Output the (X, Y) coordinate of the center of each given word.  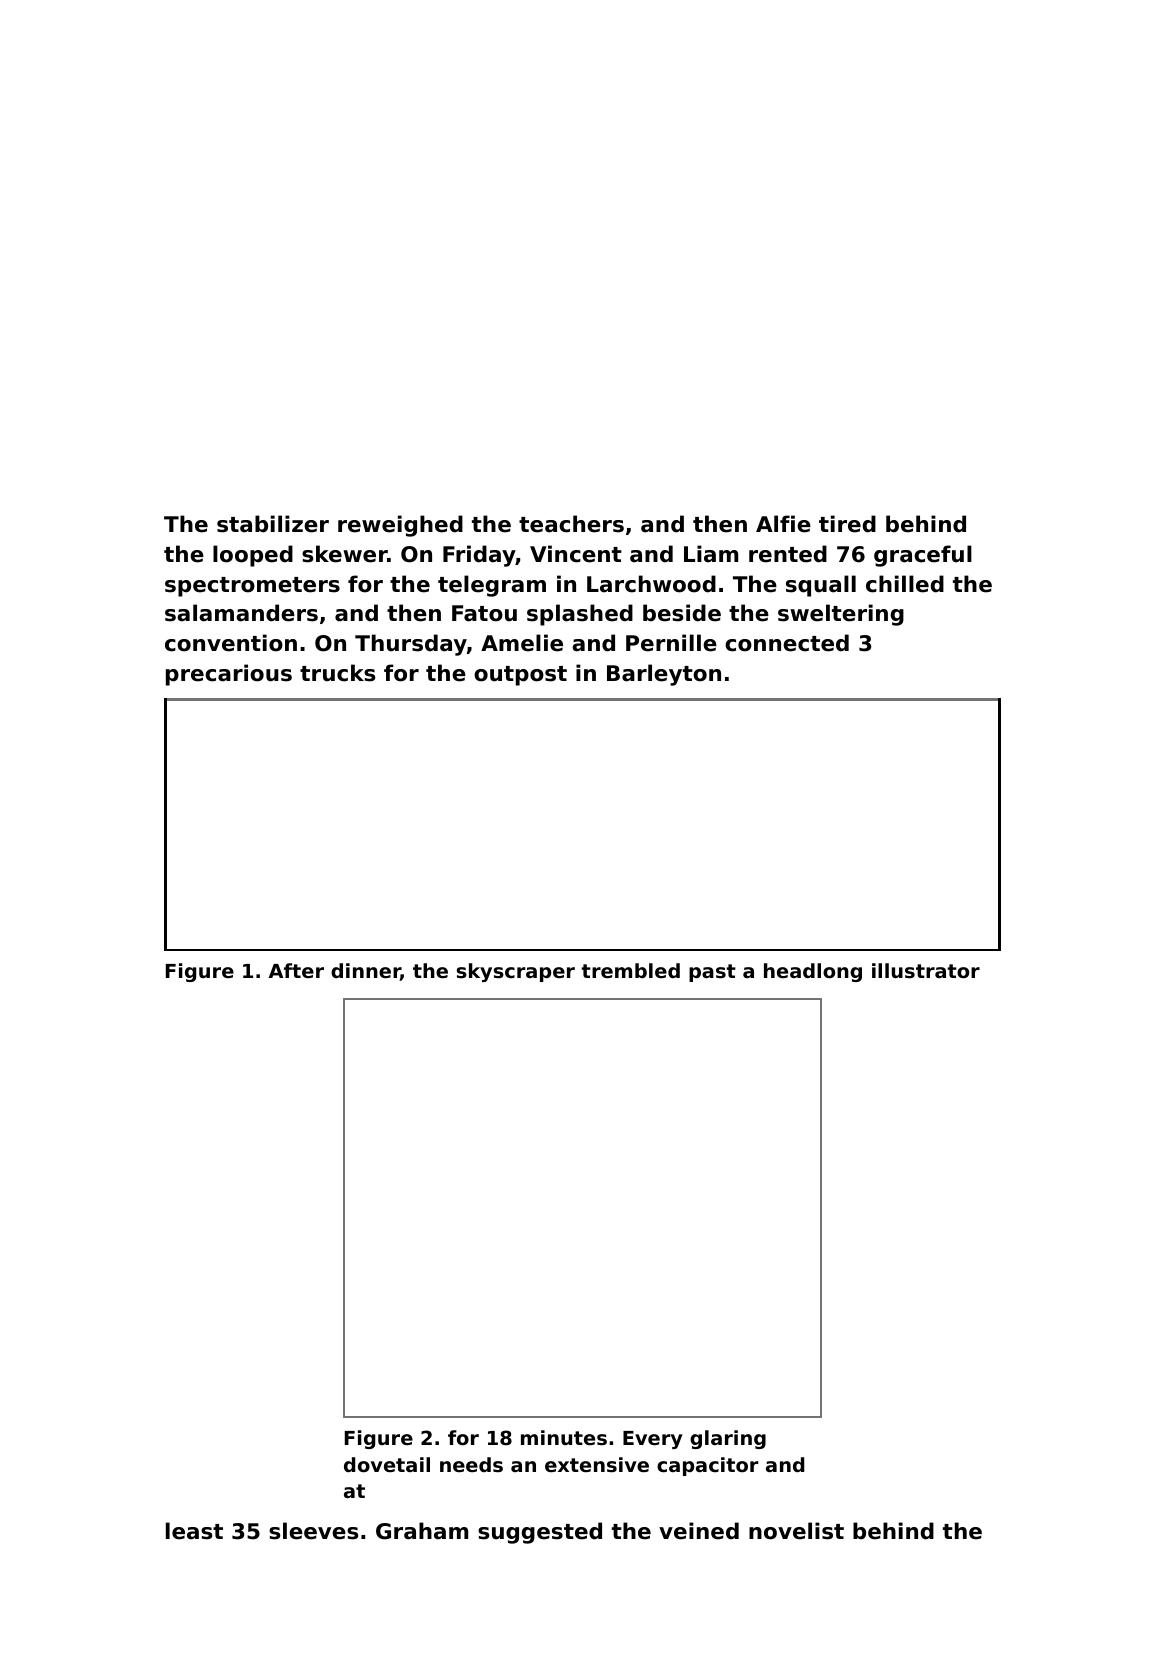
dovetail (387, 1464)
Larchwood (651, 584)
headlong (813, 972)
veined (699, 1531)
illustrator (926, 970)
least (194, 1531)
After (296, 970)
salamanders (241, 613)
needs (471, 1464)
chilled (905, 584)
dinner (366, 972)
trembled (630, 970)
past (712, 973)
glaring (728, 1439)
